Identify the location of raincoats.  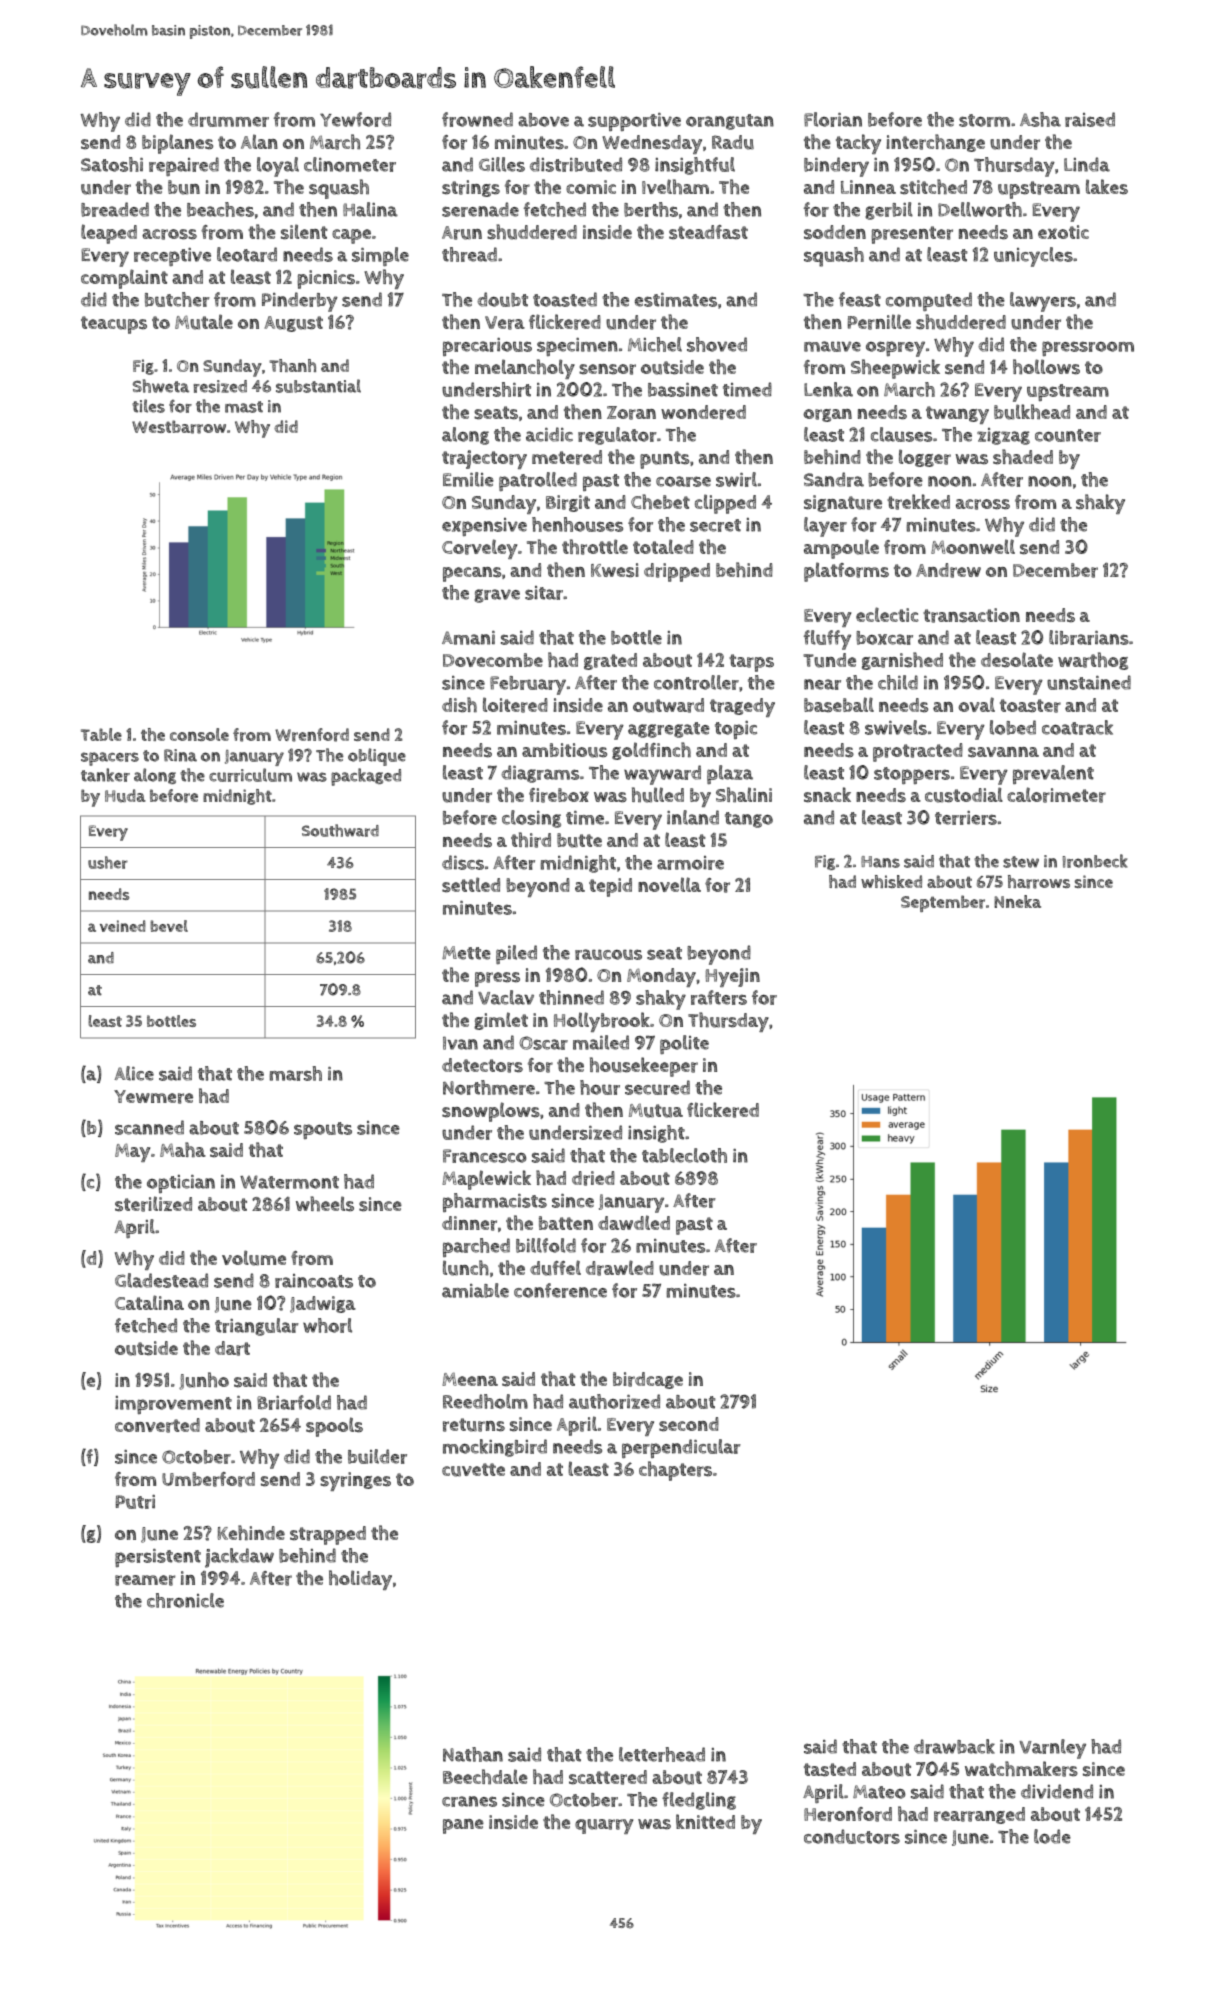
(314, 1281).
